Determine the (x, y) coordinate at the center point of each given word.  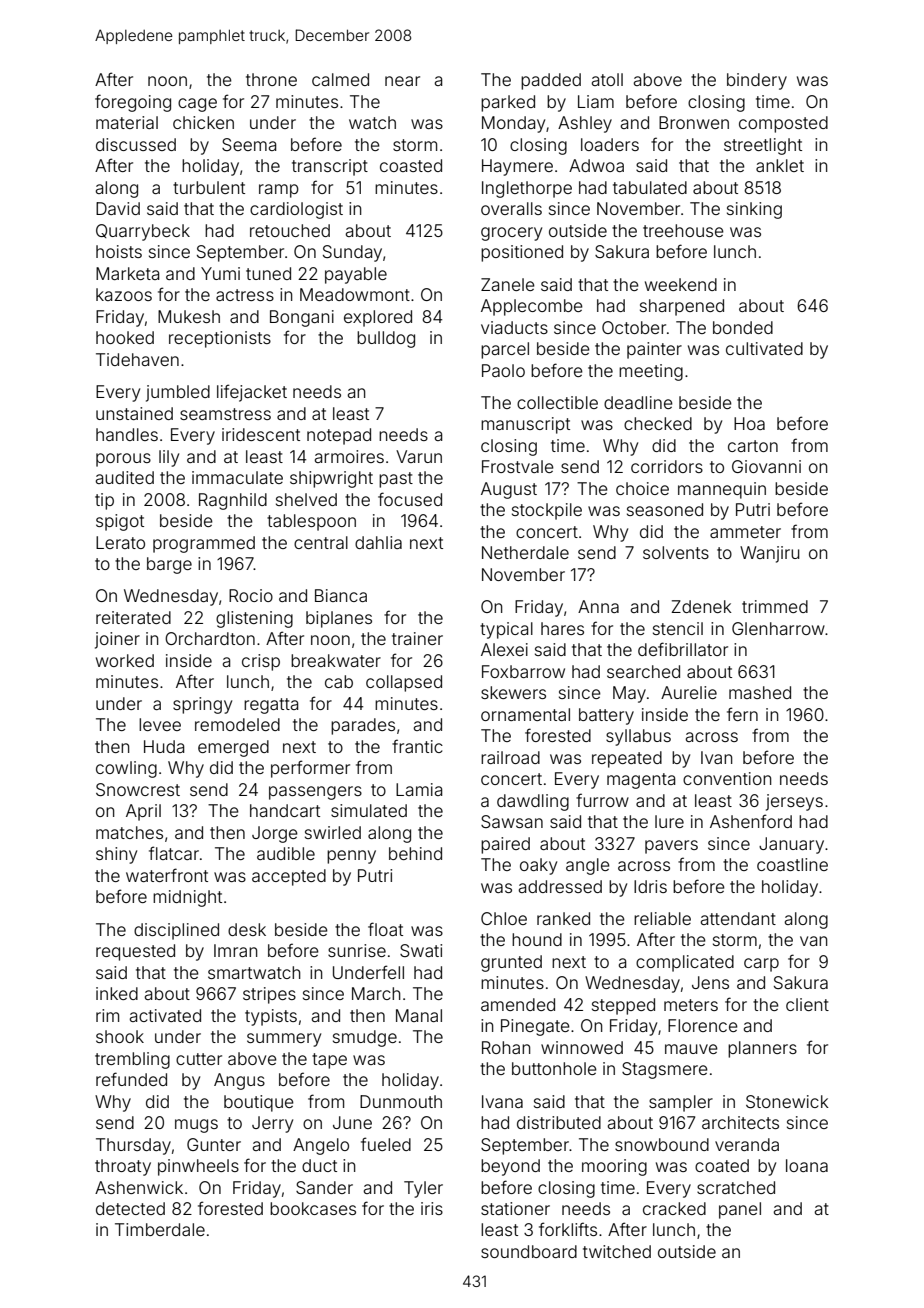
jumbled (178, 393)
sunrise (357, 950)
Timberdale (160, 1229)
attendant (738, 918)
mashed (760, 692)
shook (120, 1036)
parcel (505, 350)
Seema (249, 144)
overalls (511, 208)
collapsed (404, 683)
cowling (126, 769)
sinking (754, 210)
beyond (510, 1167)
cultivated (764, 348)
